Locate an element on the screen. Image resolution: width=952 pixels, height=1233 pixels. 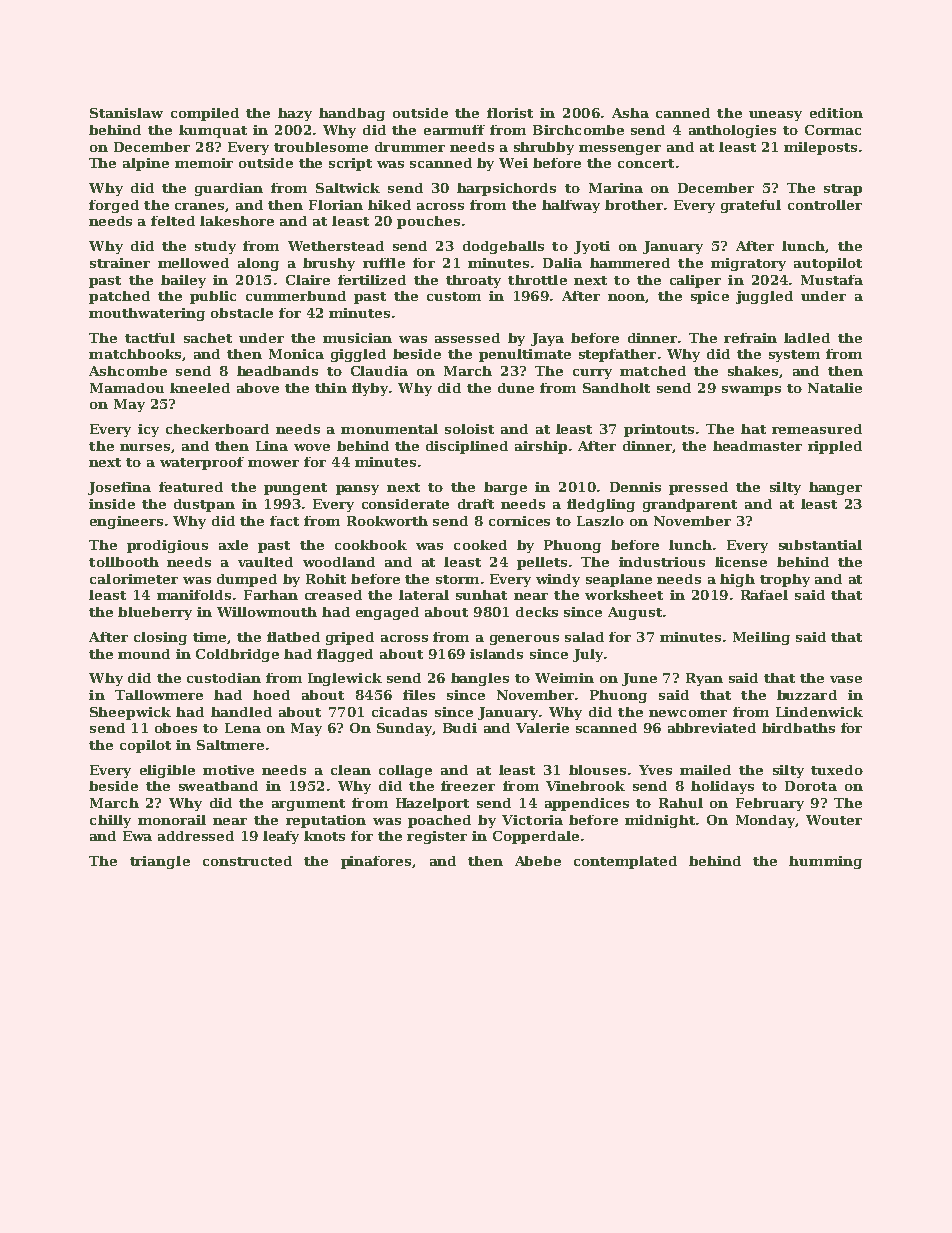
edition is located at coordinates (836, 113).
